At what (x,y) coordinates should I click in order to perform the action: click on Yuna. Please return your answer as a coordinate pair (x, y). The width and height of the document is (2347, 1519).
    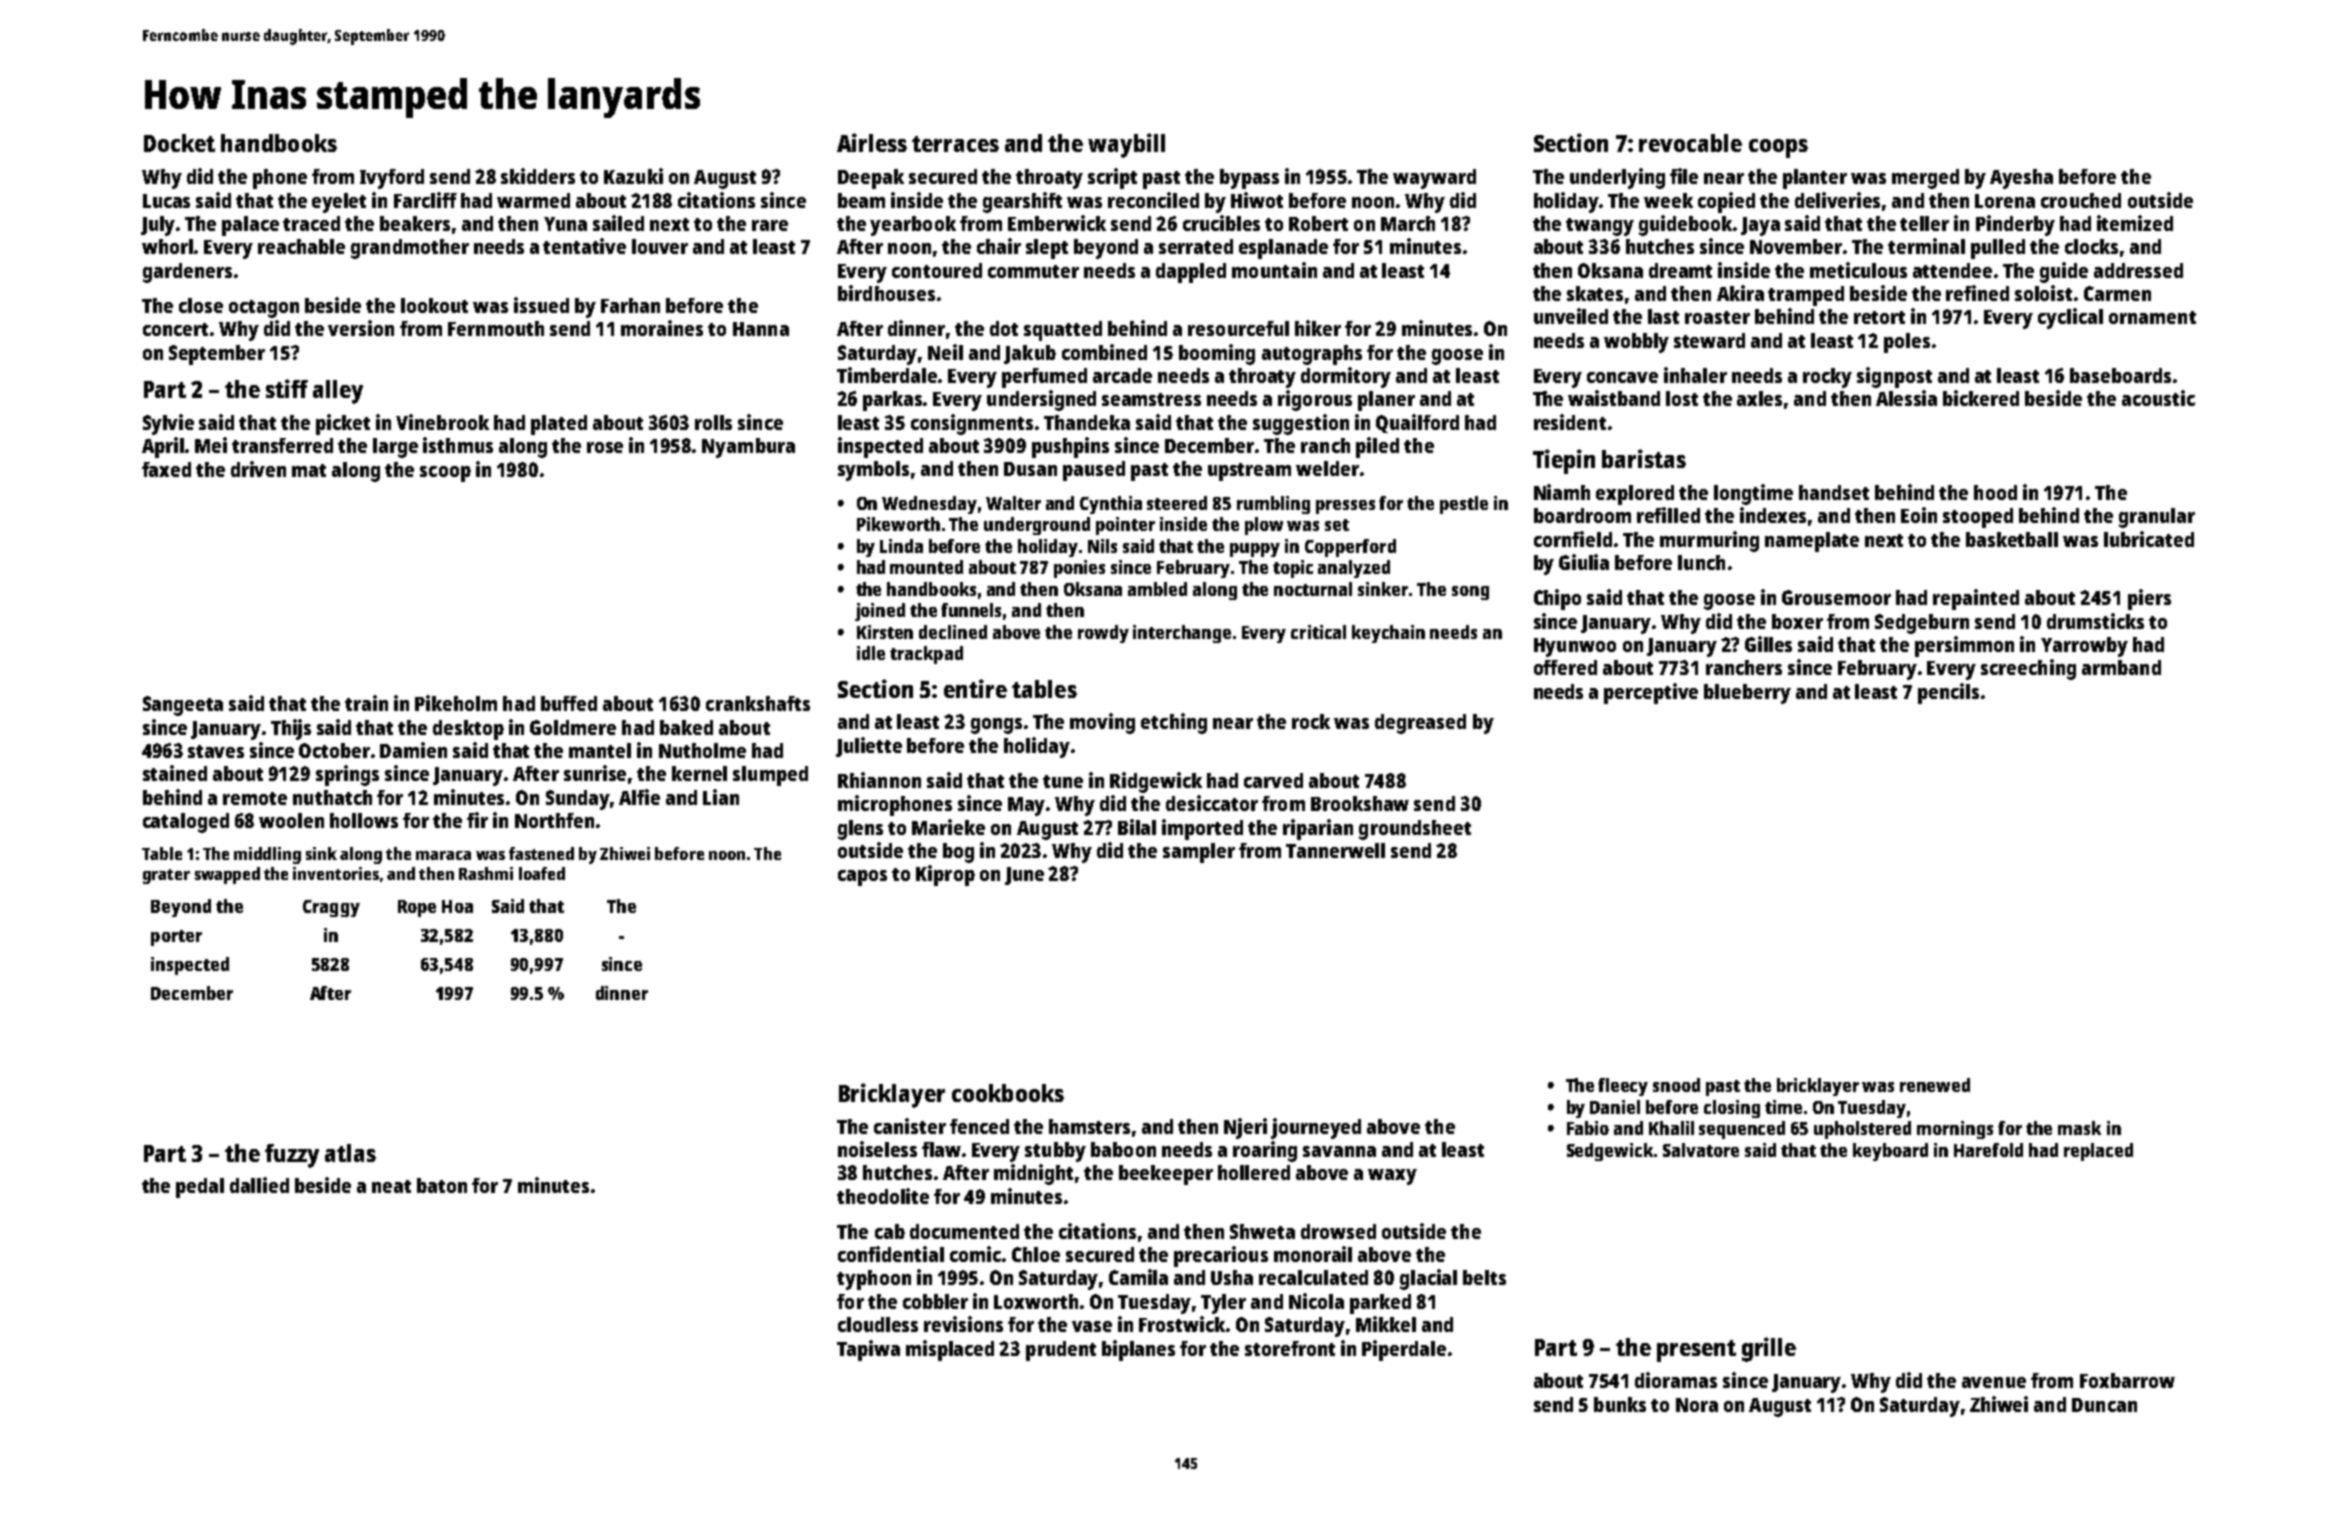
    Looking at the image, I should click on (565, 224).
